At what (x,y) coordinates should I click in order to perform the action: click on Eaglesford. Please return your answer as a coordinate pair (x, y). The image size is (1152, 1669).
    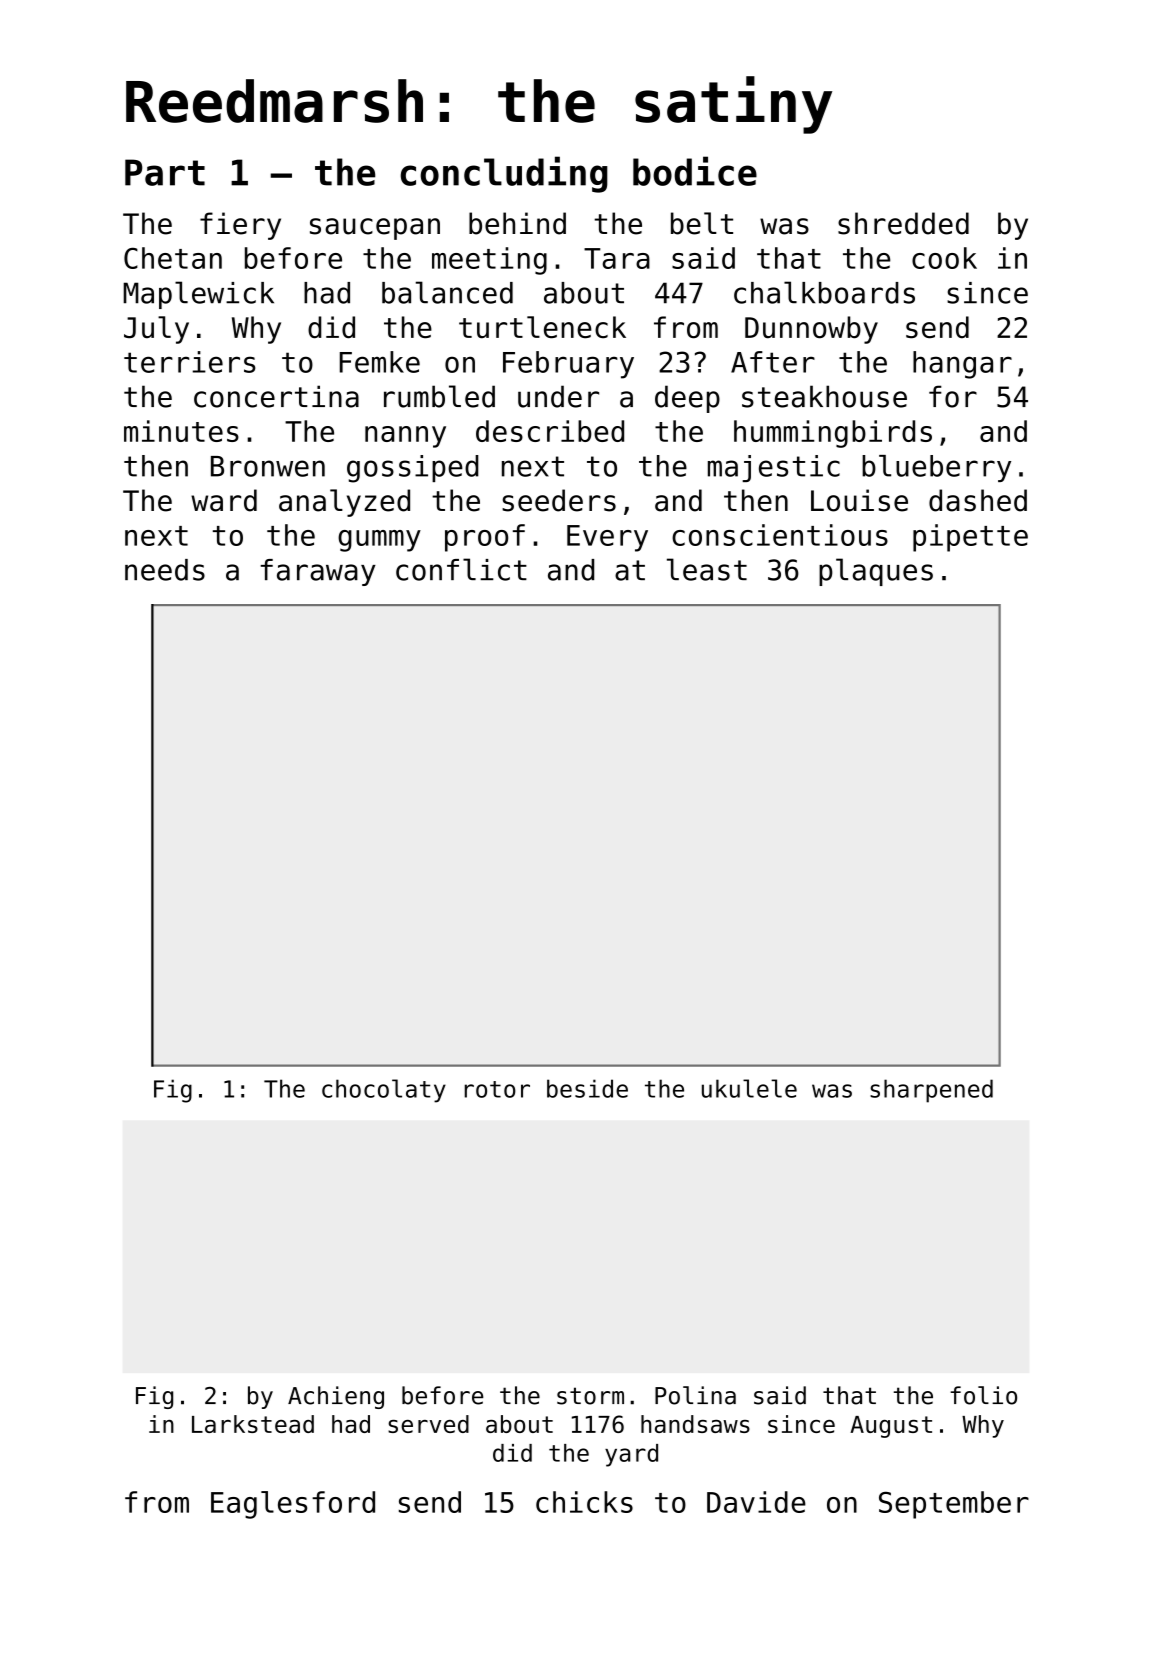
    Looking at the image, I should click on (293, 1505).
